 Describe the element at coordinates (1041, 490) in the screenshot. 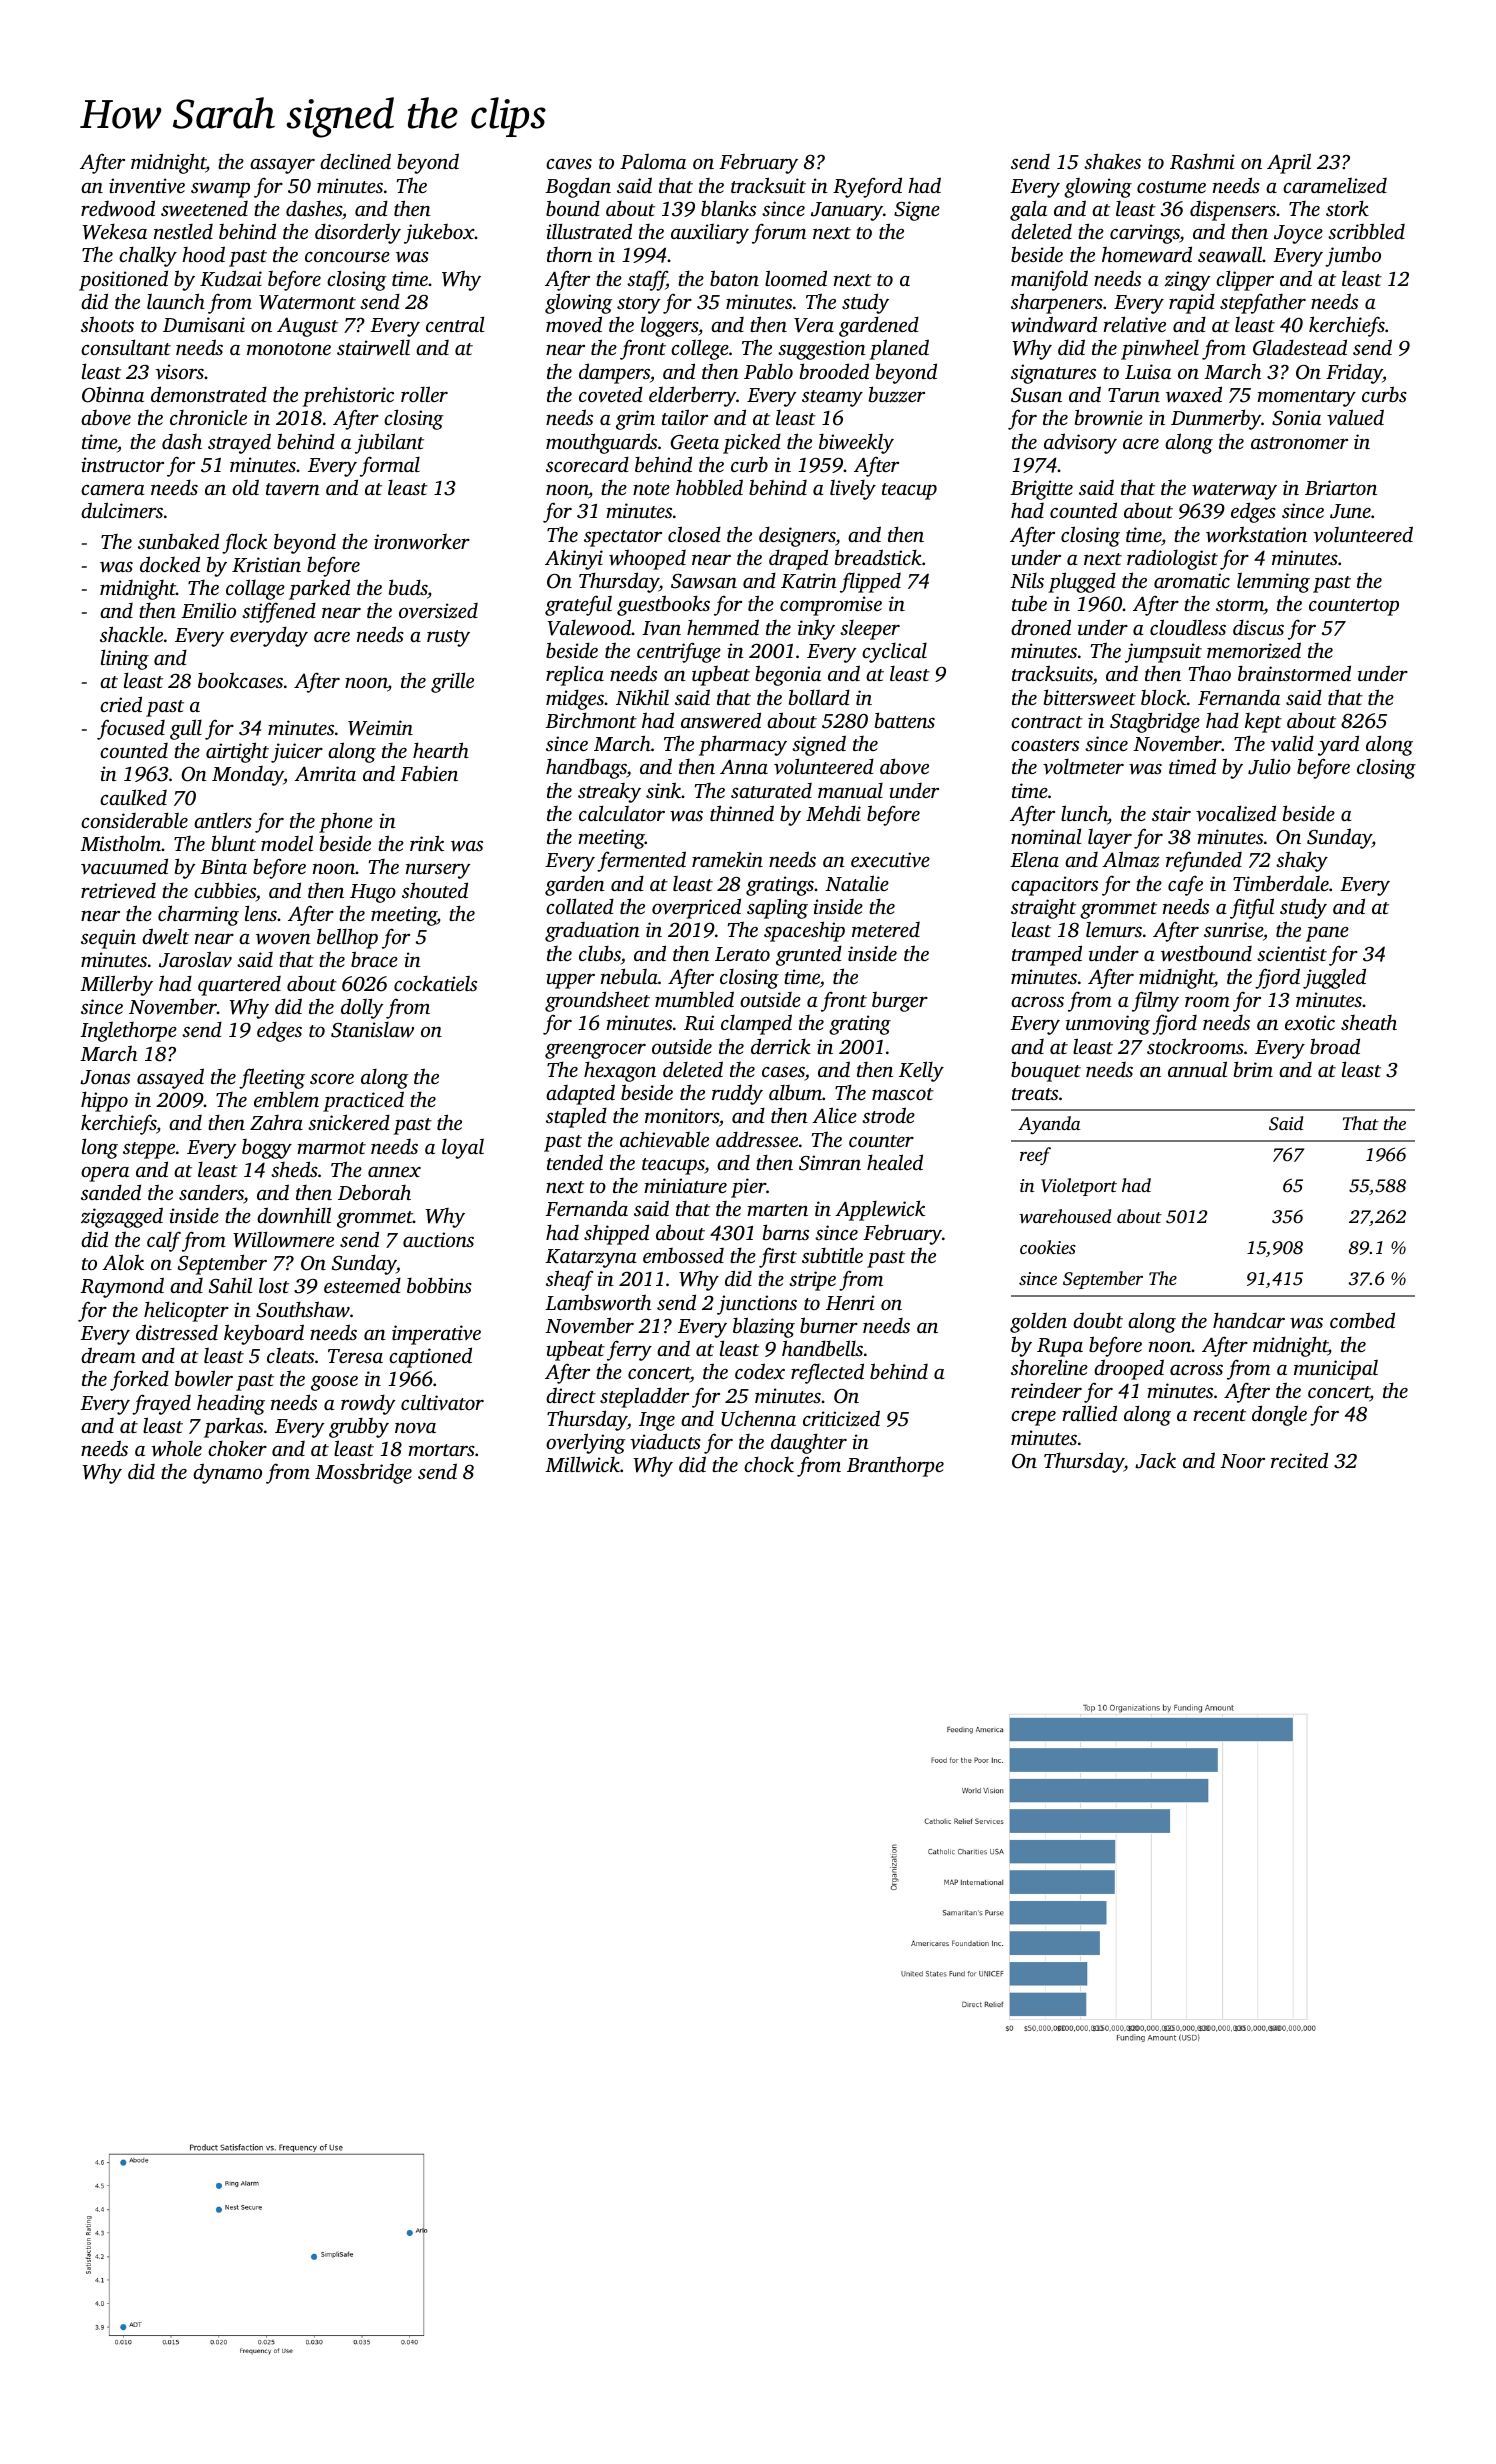

I see `Brigitte` at that location.
